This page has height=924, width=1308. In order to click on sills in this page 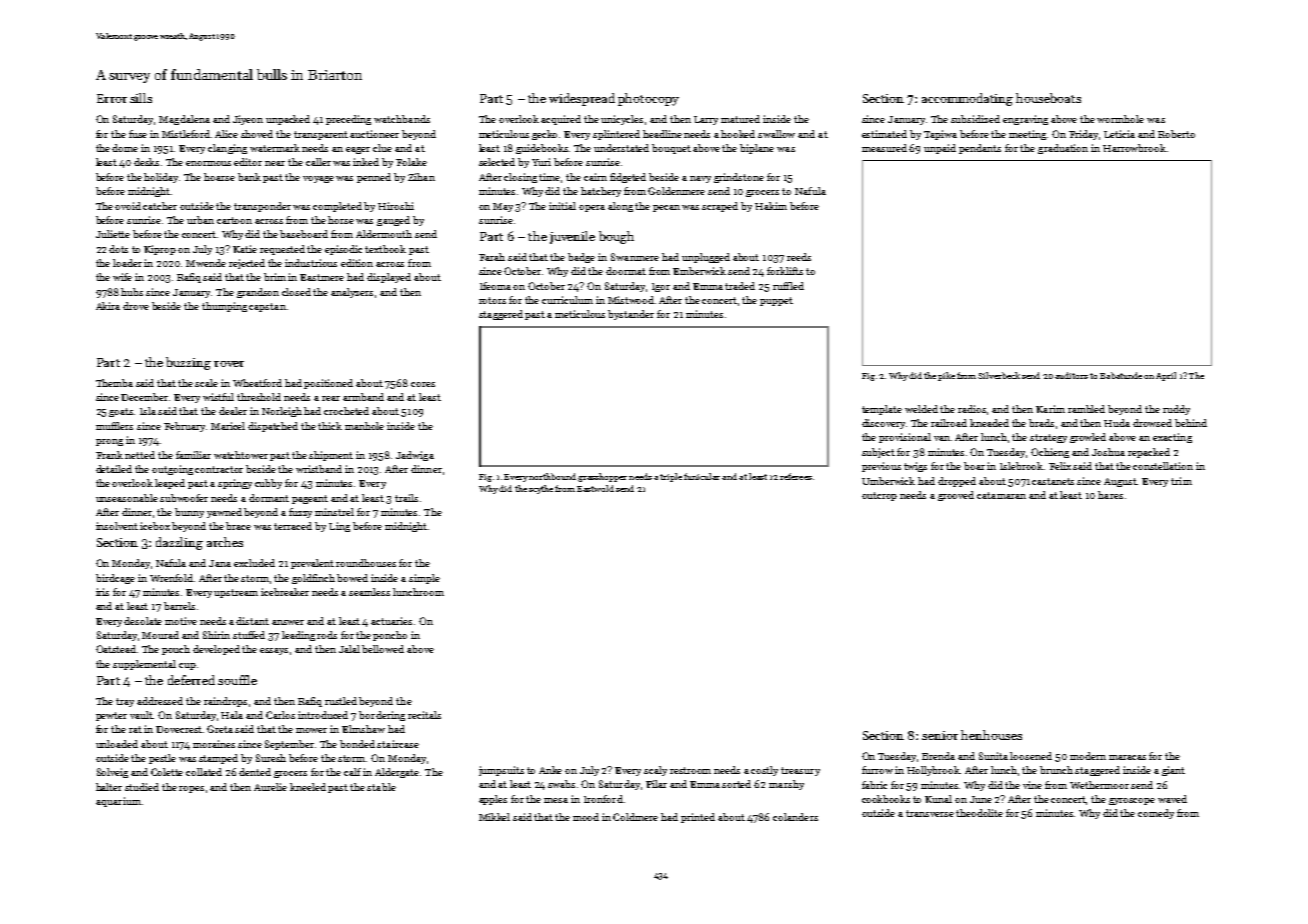, I will do `click(141, 98)`.
